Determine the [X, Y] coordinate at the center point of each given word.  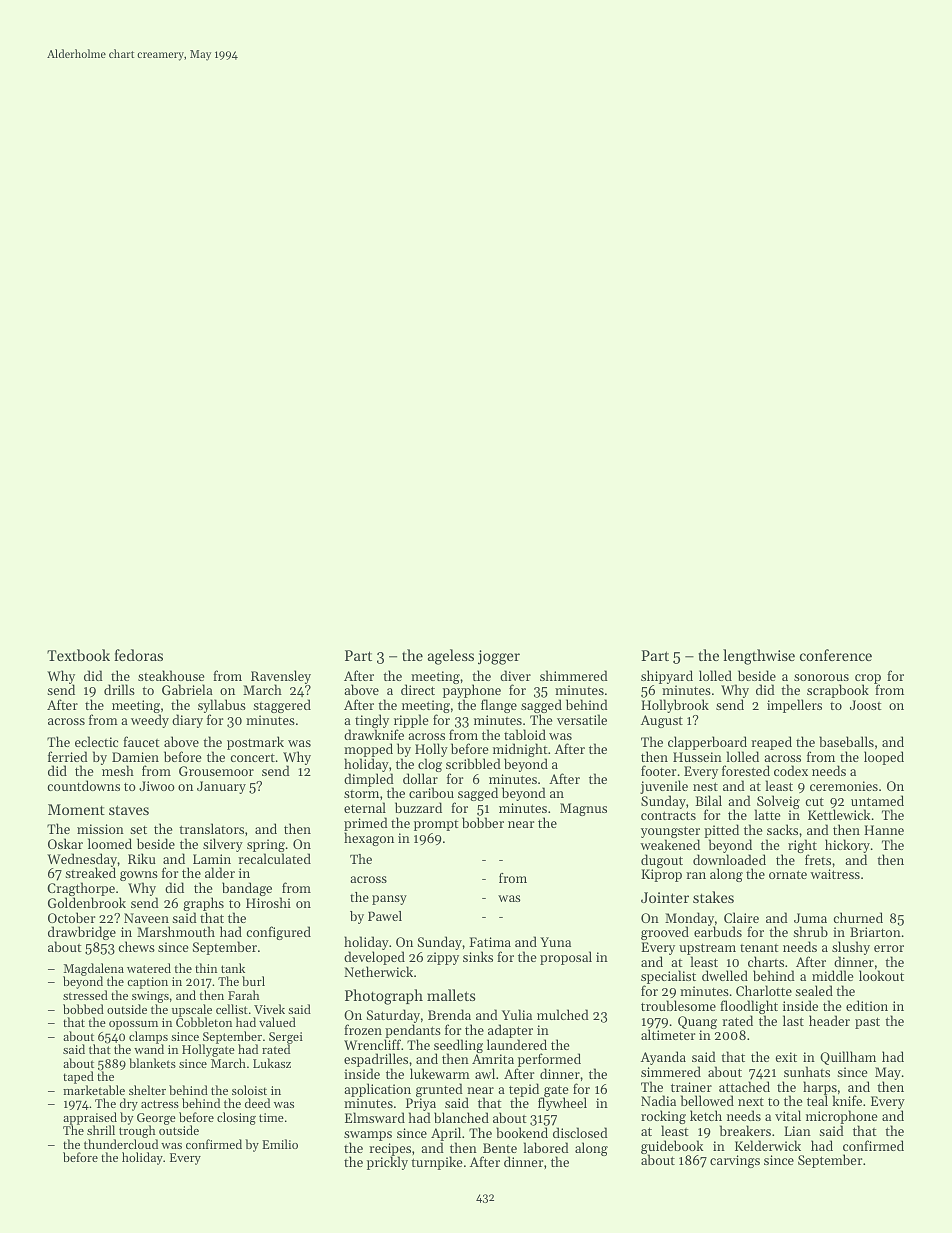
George [156, 1119]
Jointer [665, 897]
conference [836, 655]
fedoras [138, 655]
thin [206, 968]
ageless [451, 657]
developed [374, 958]
